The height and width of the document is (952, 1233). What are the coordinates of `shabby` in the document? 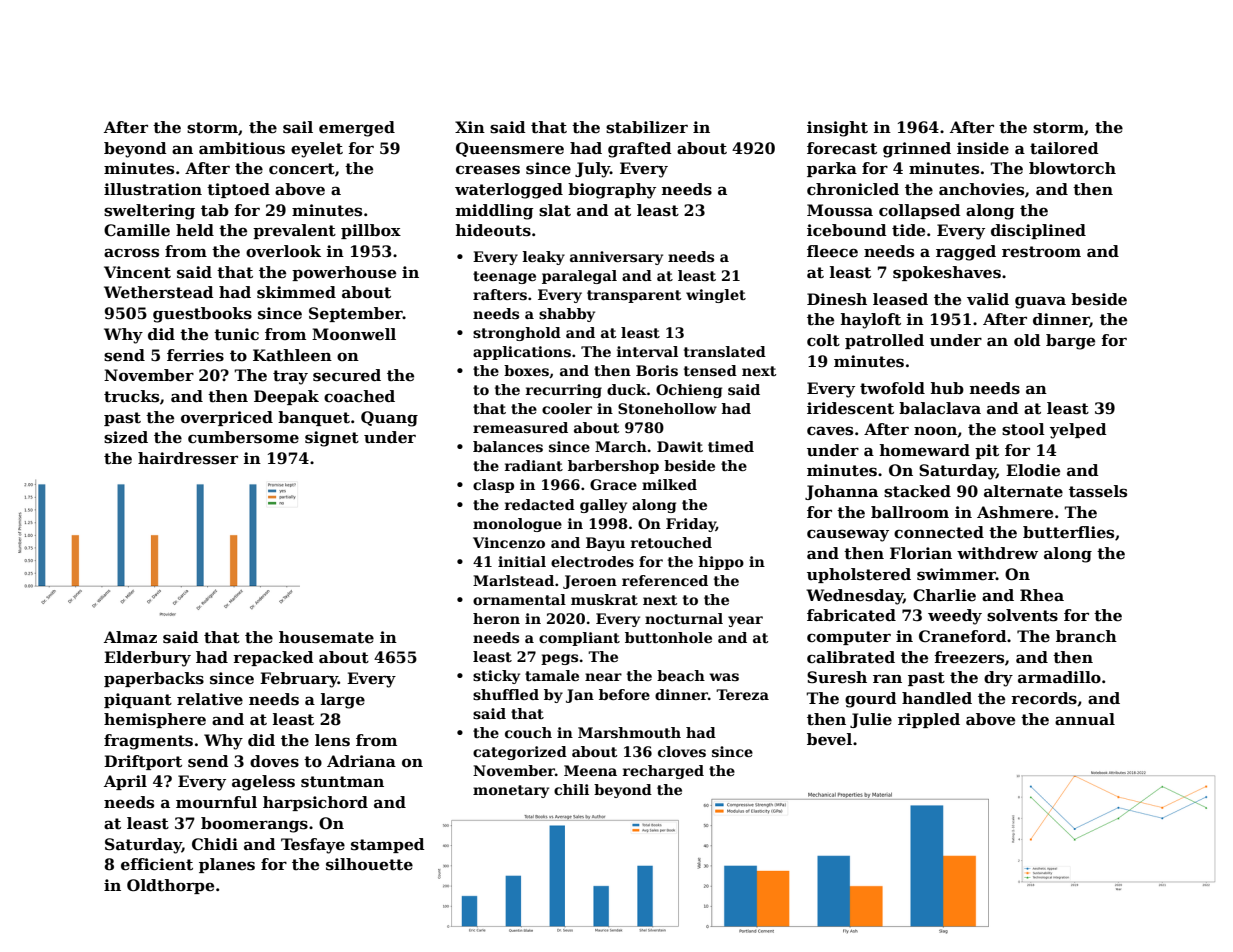 It's located at (567, 315).
